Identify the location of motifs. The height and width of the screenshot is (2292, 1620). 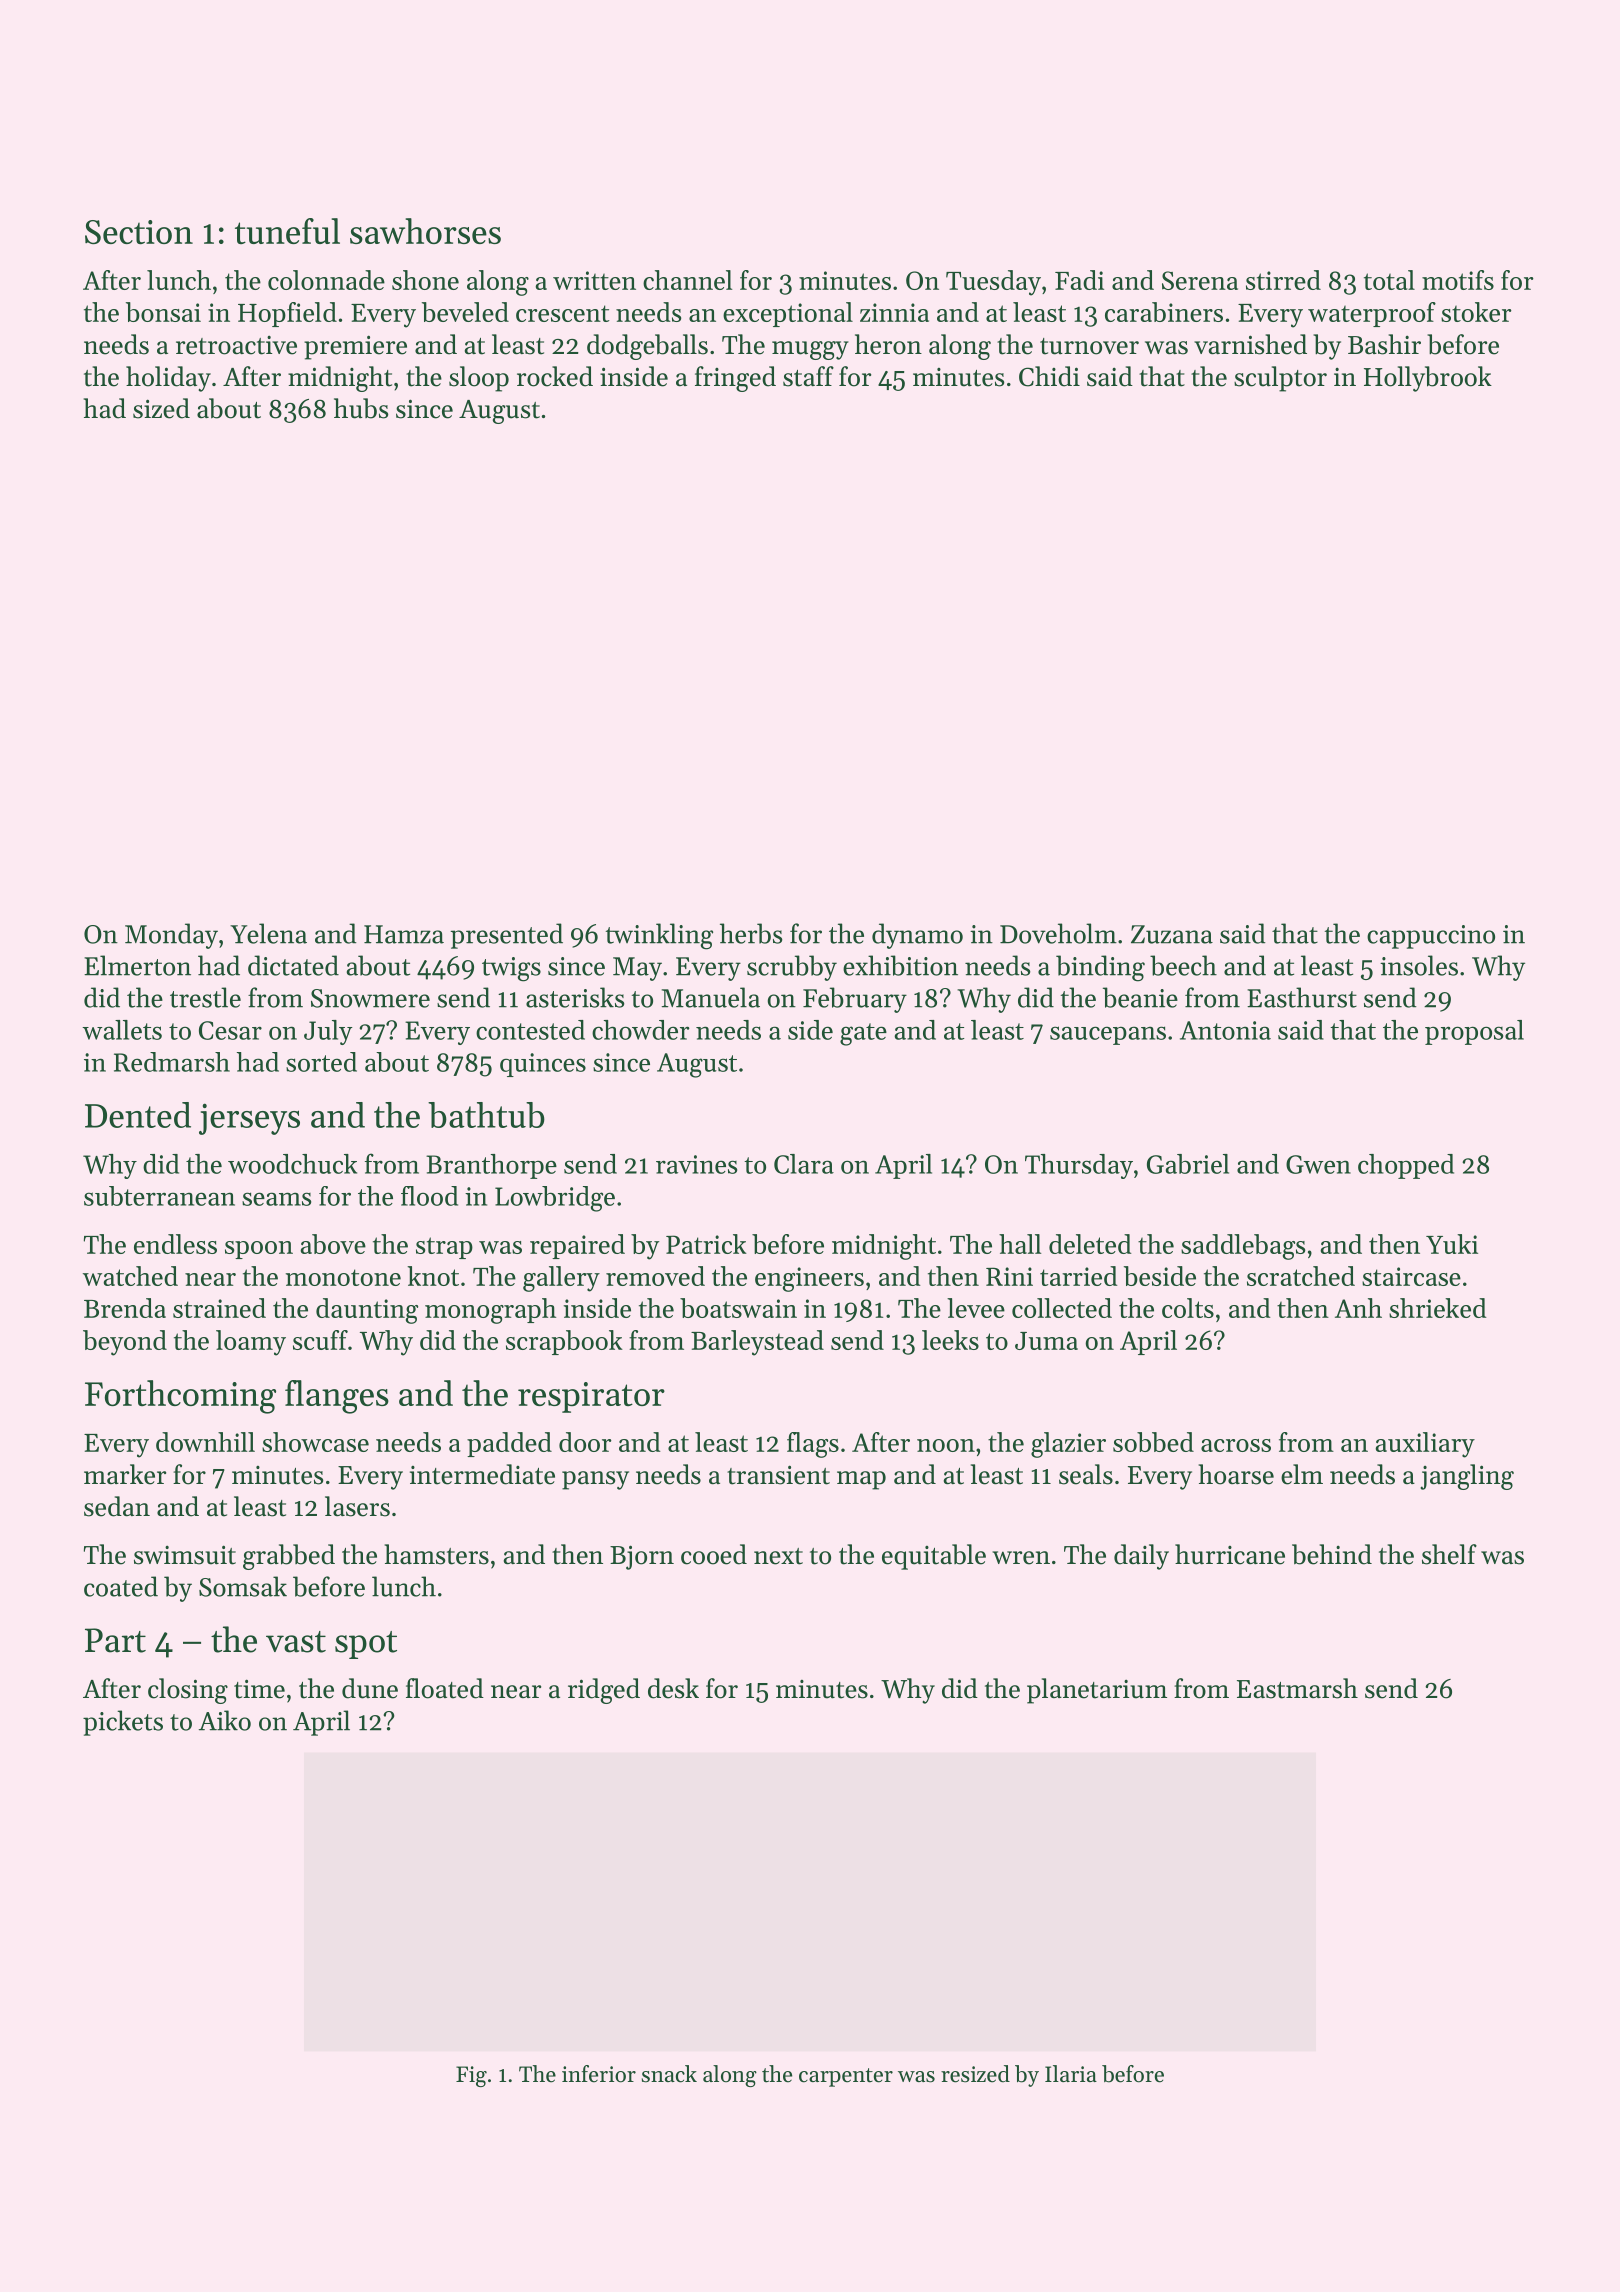
(1458, 280).
